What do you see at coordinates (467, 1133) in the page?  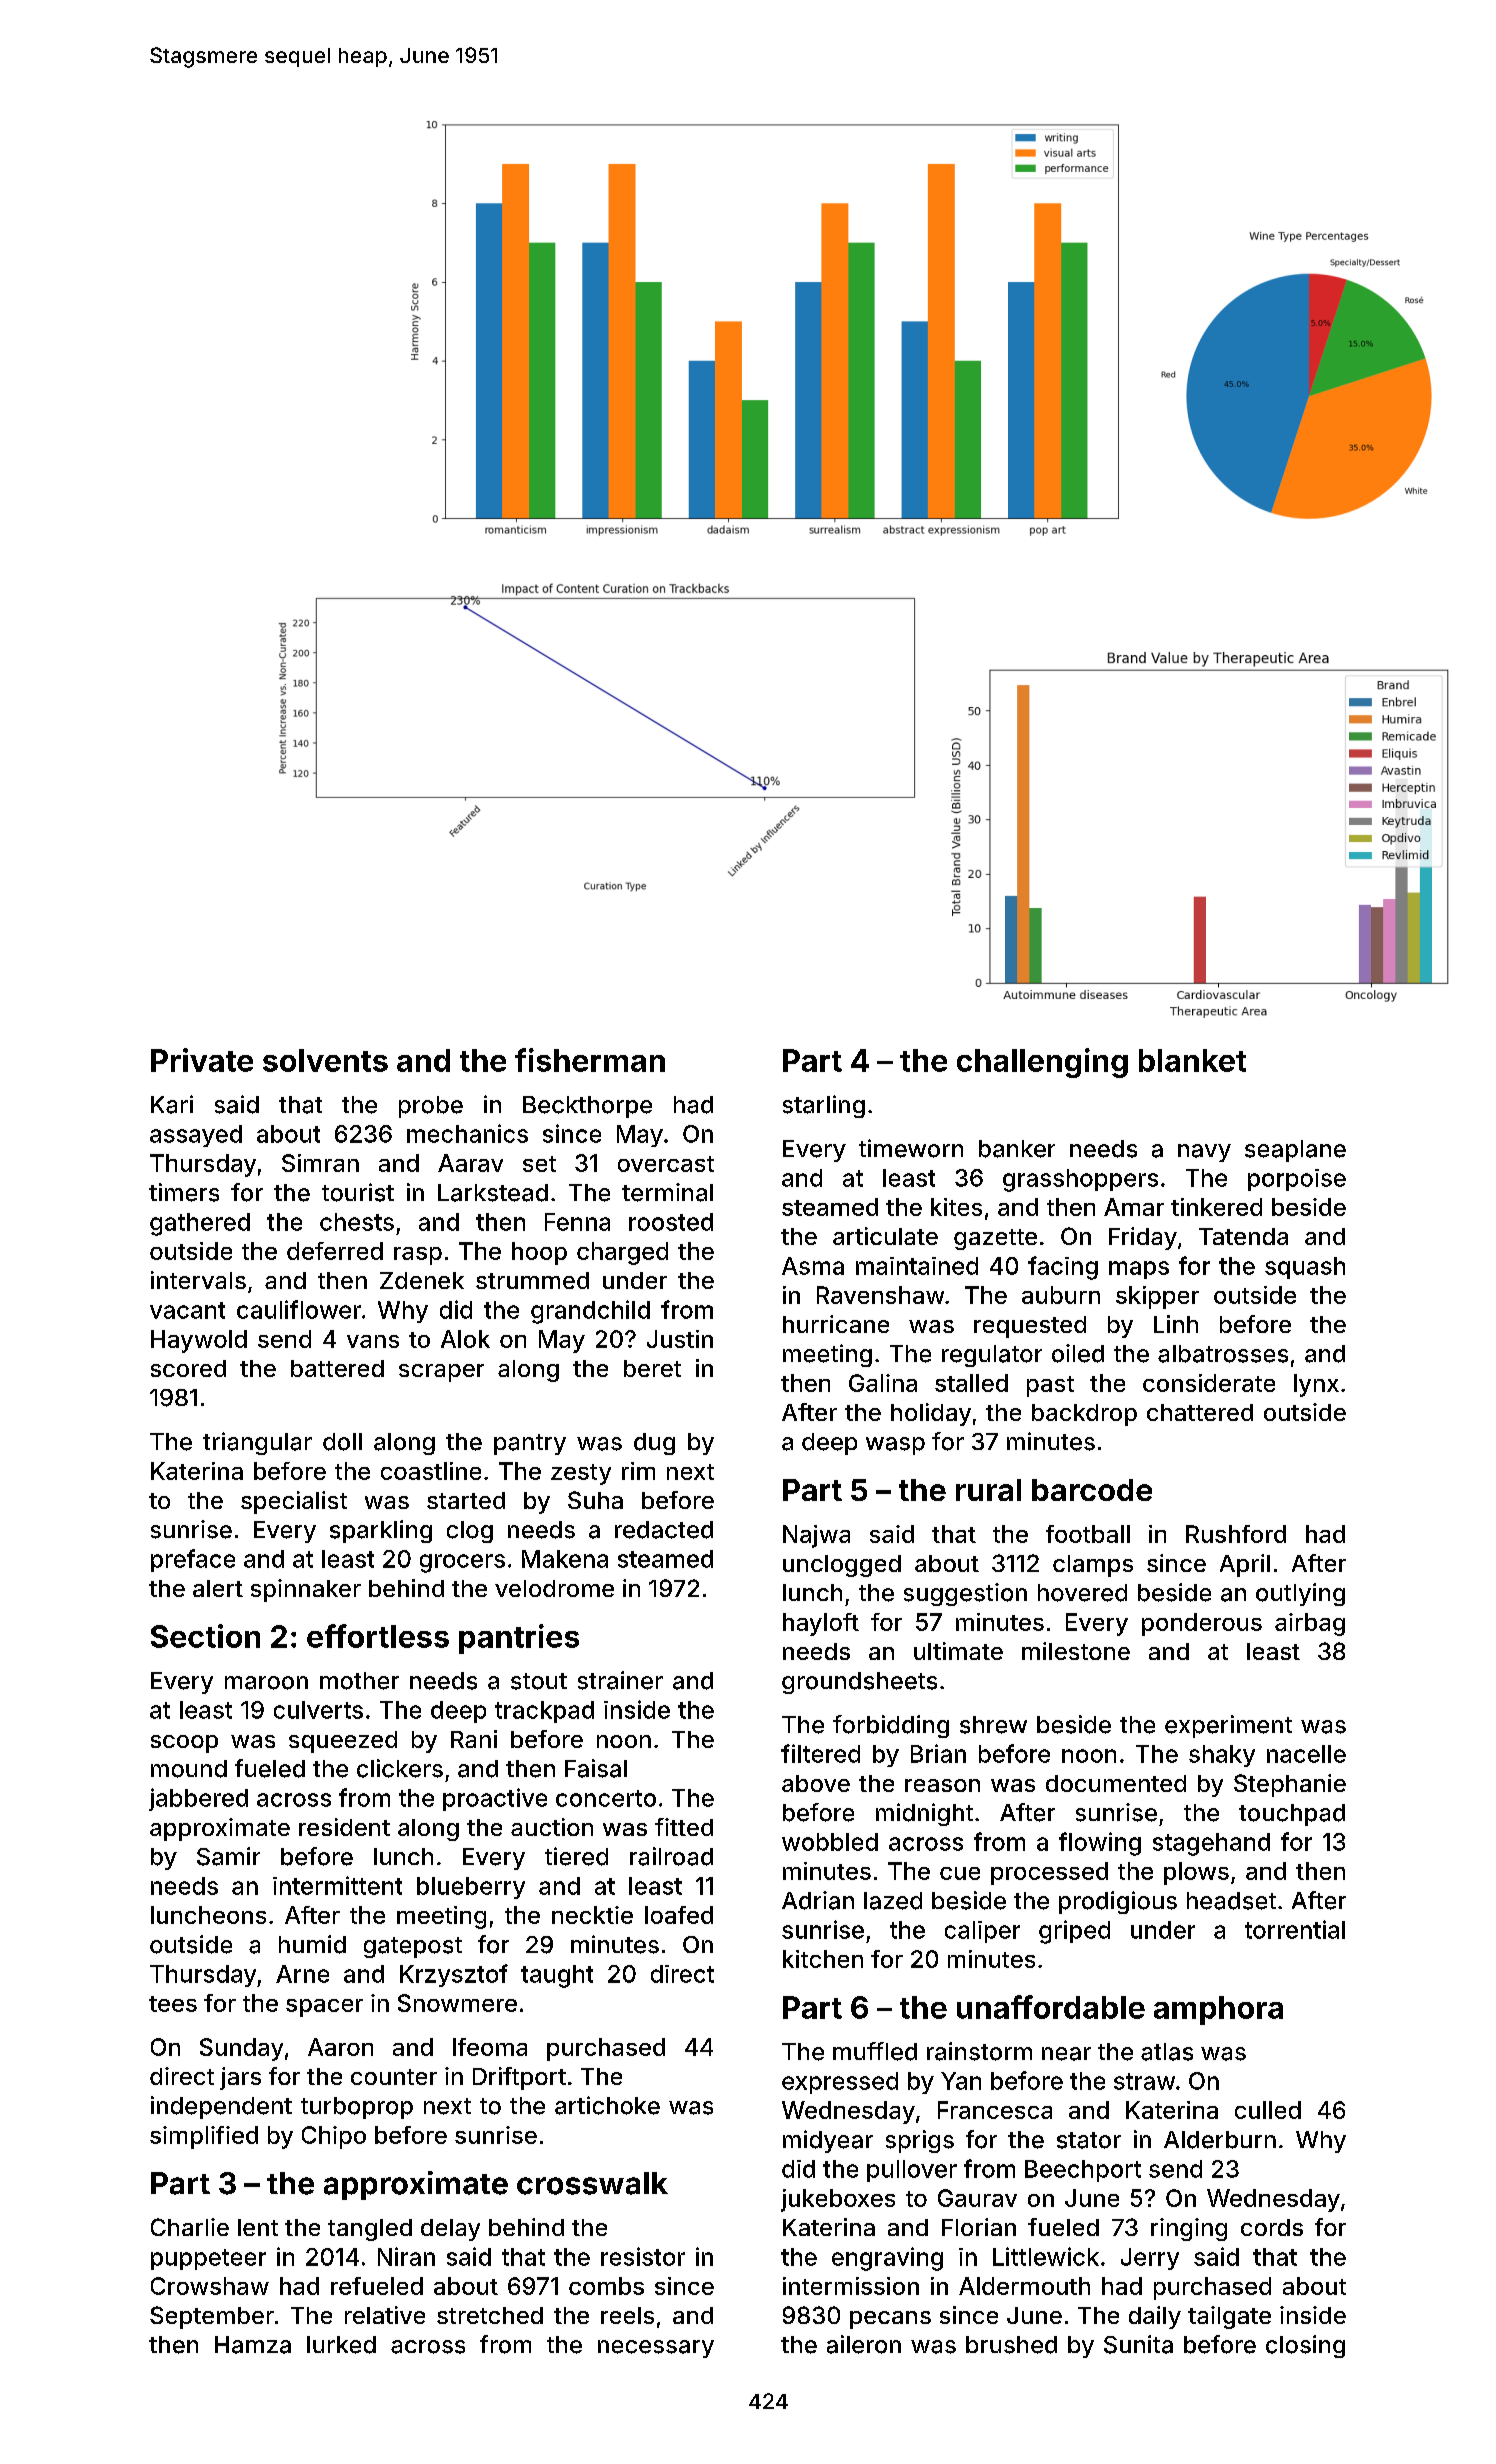 I see `mechanics` at bounding box center [467, 1133].
